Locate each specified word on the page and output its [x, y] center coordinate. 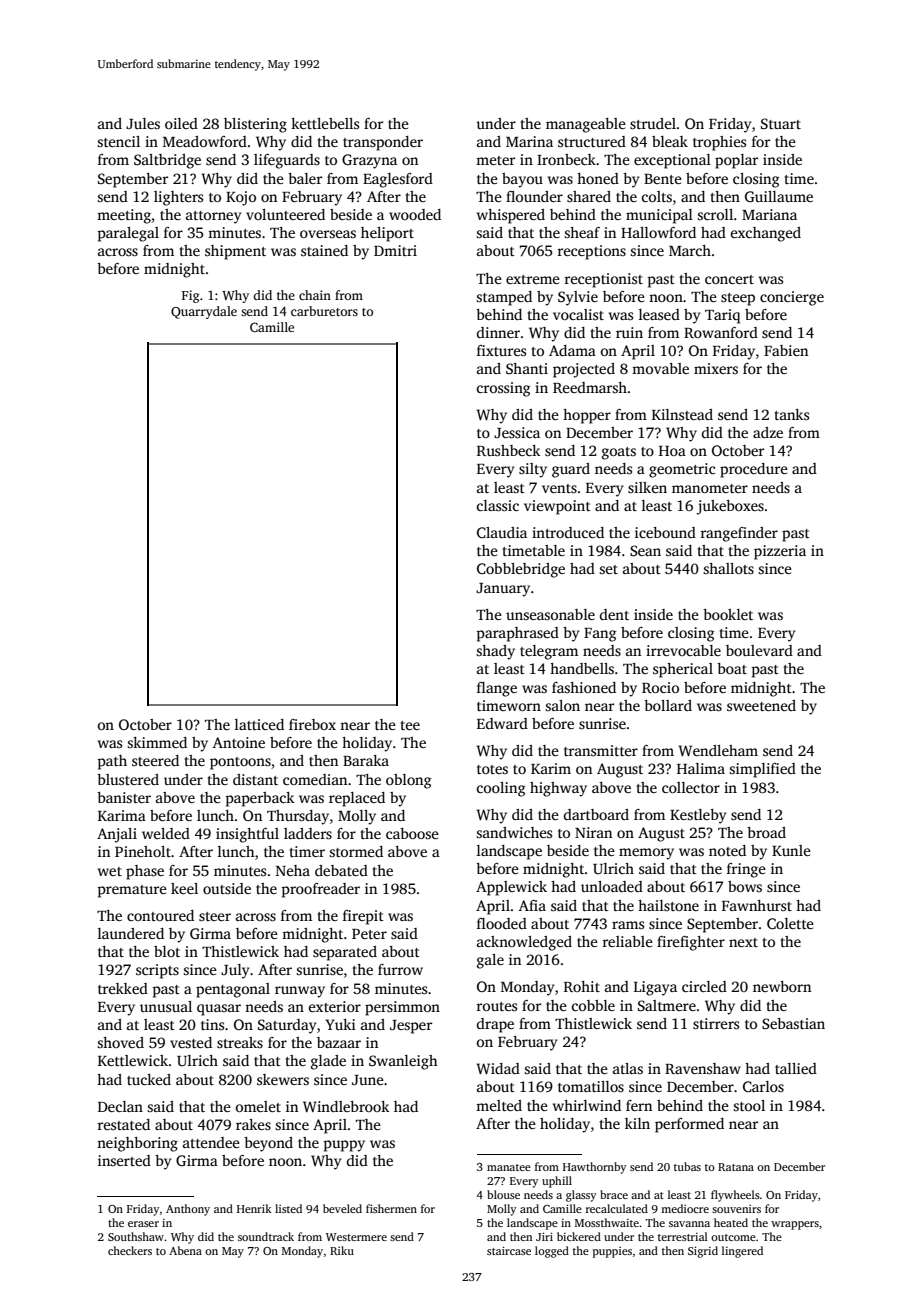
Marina [529, 141]
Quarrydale [204, 312]
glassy [581, 1196]
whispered [511, 216]
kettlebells [325, 123]
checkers [130, 1250]
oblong [408, 781]
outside [227, 888]
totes [492, 769]
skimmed [157, 742]
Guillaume [779, 196]
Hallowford [658, 232]
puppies [612, 1252]
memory [646, 854]
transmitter [601, 750]
